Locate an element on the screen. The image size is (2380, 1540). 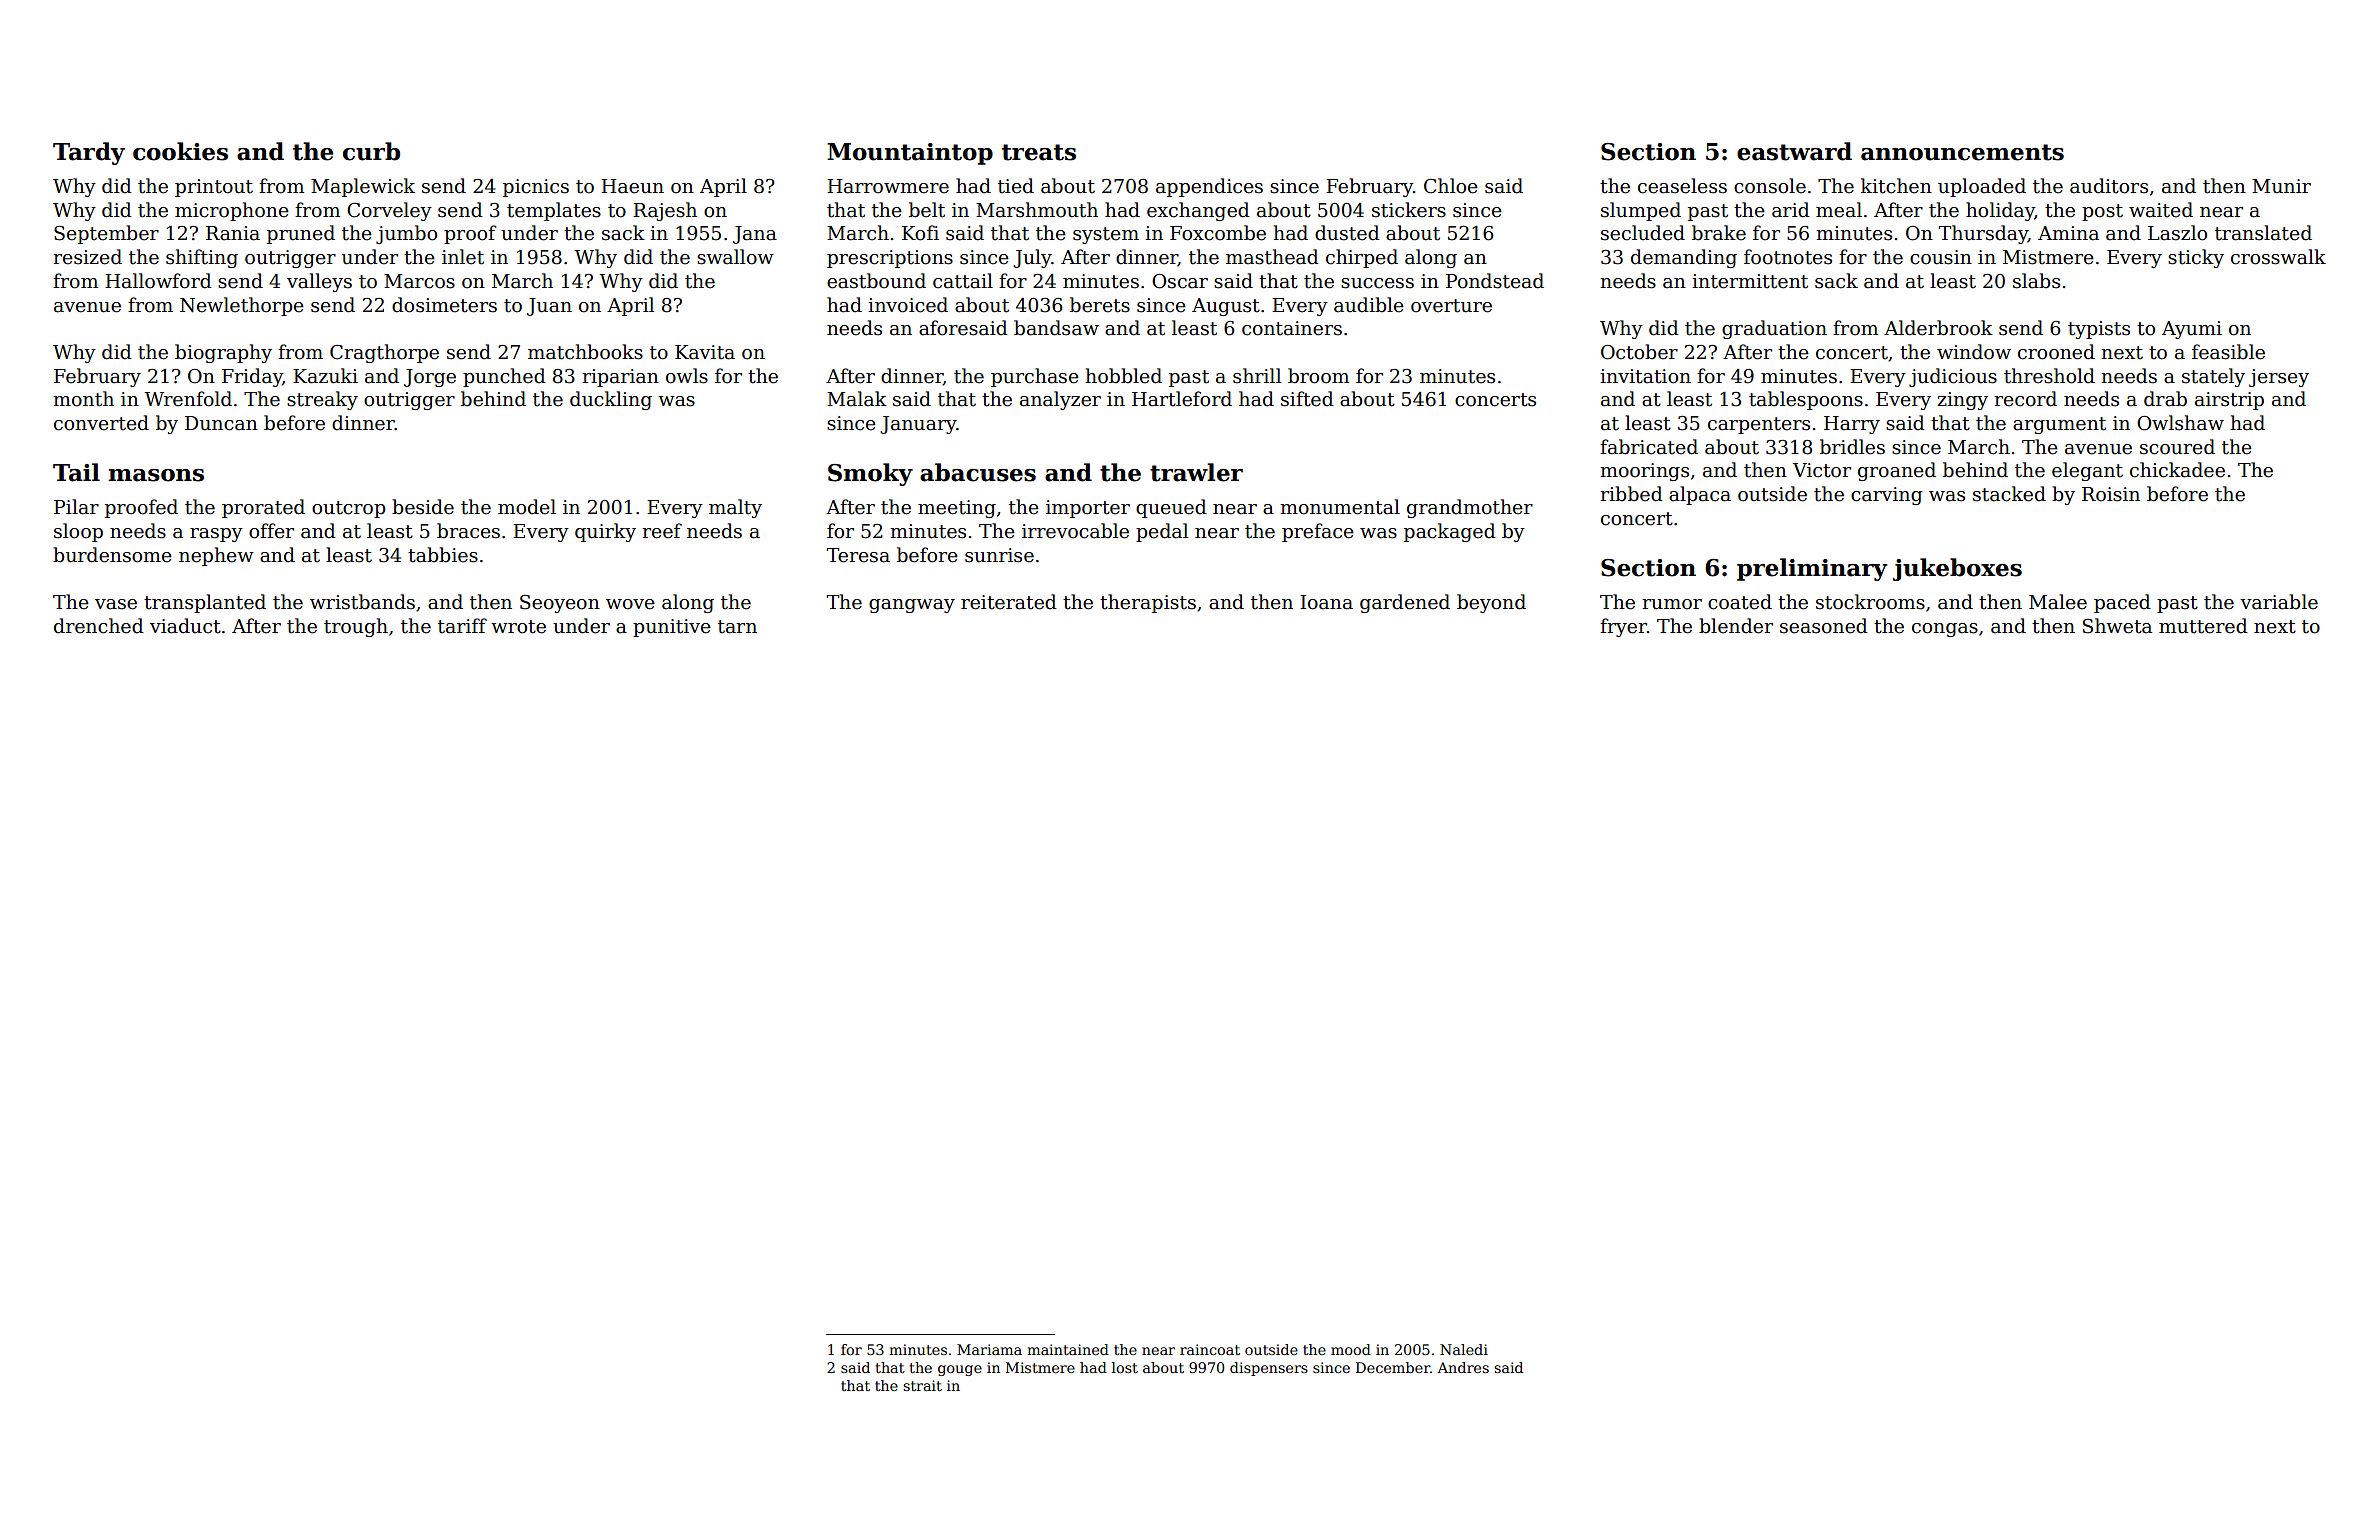
September is located at coordinates (106, 234).
